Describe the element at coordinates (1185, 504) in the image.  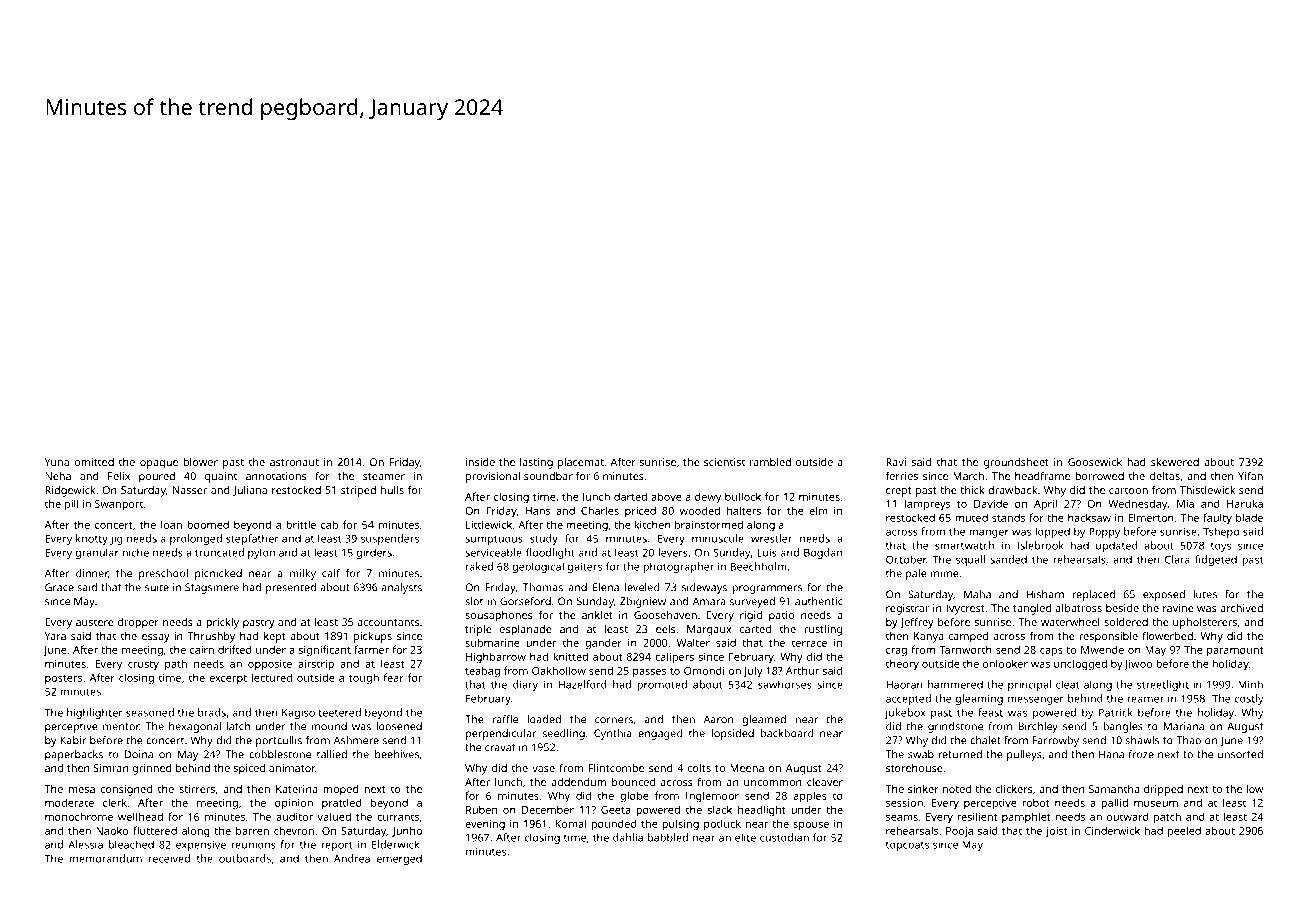
I see `Mia` at that location.
